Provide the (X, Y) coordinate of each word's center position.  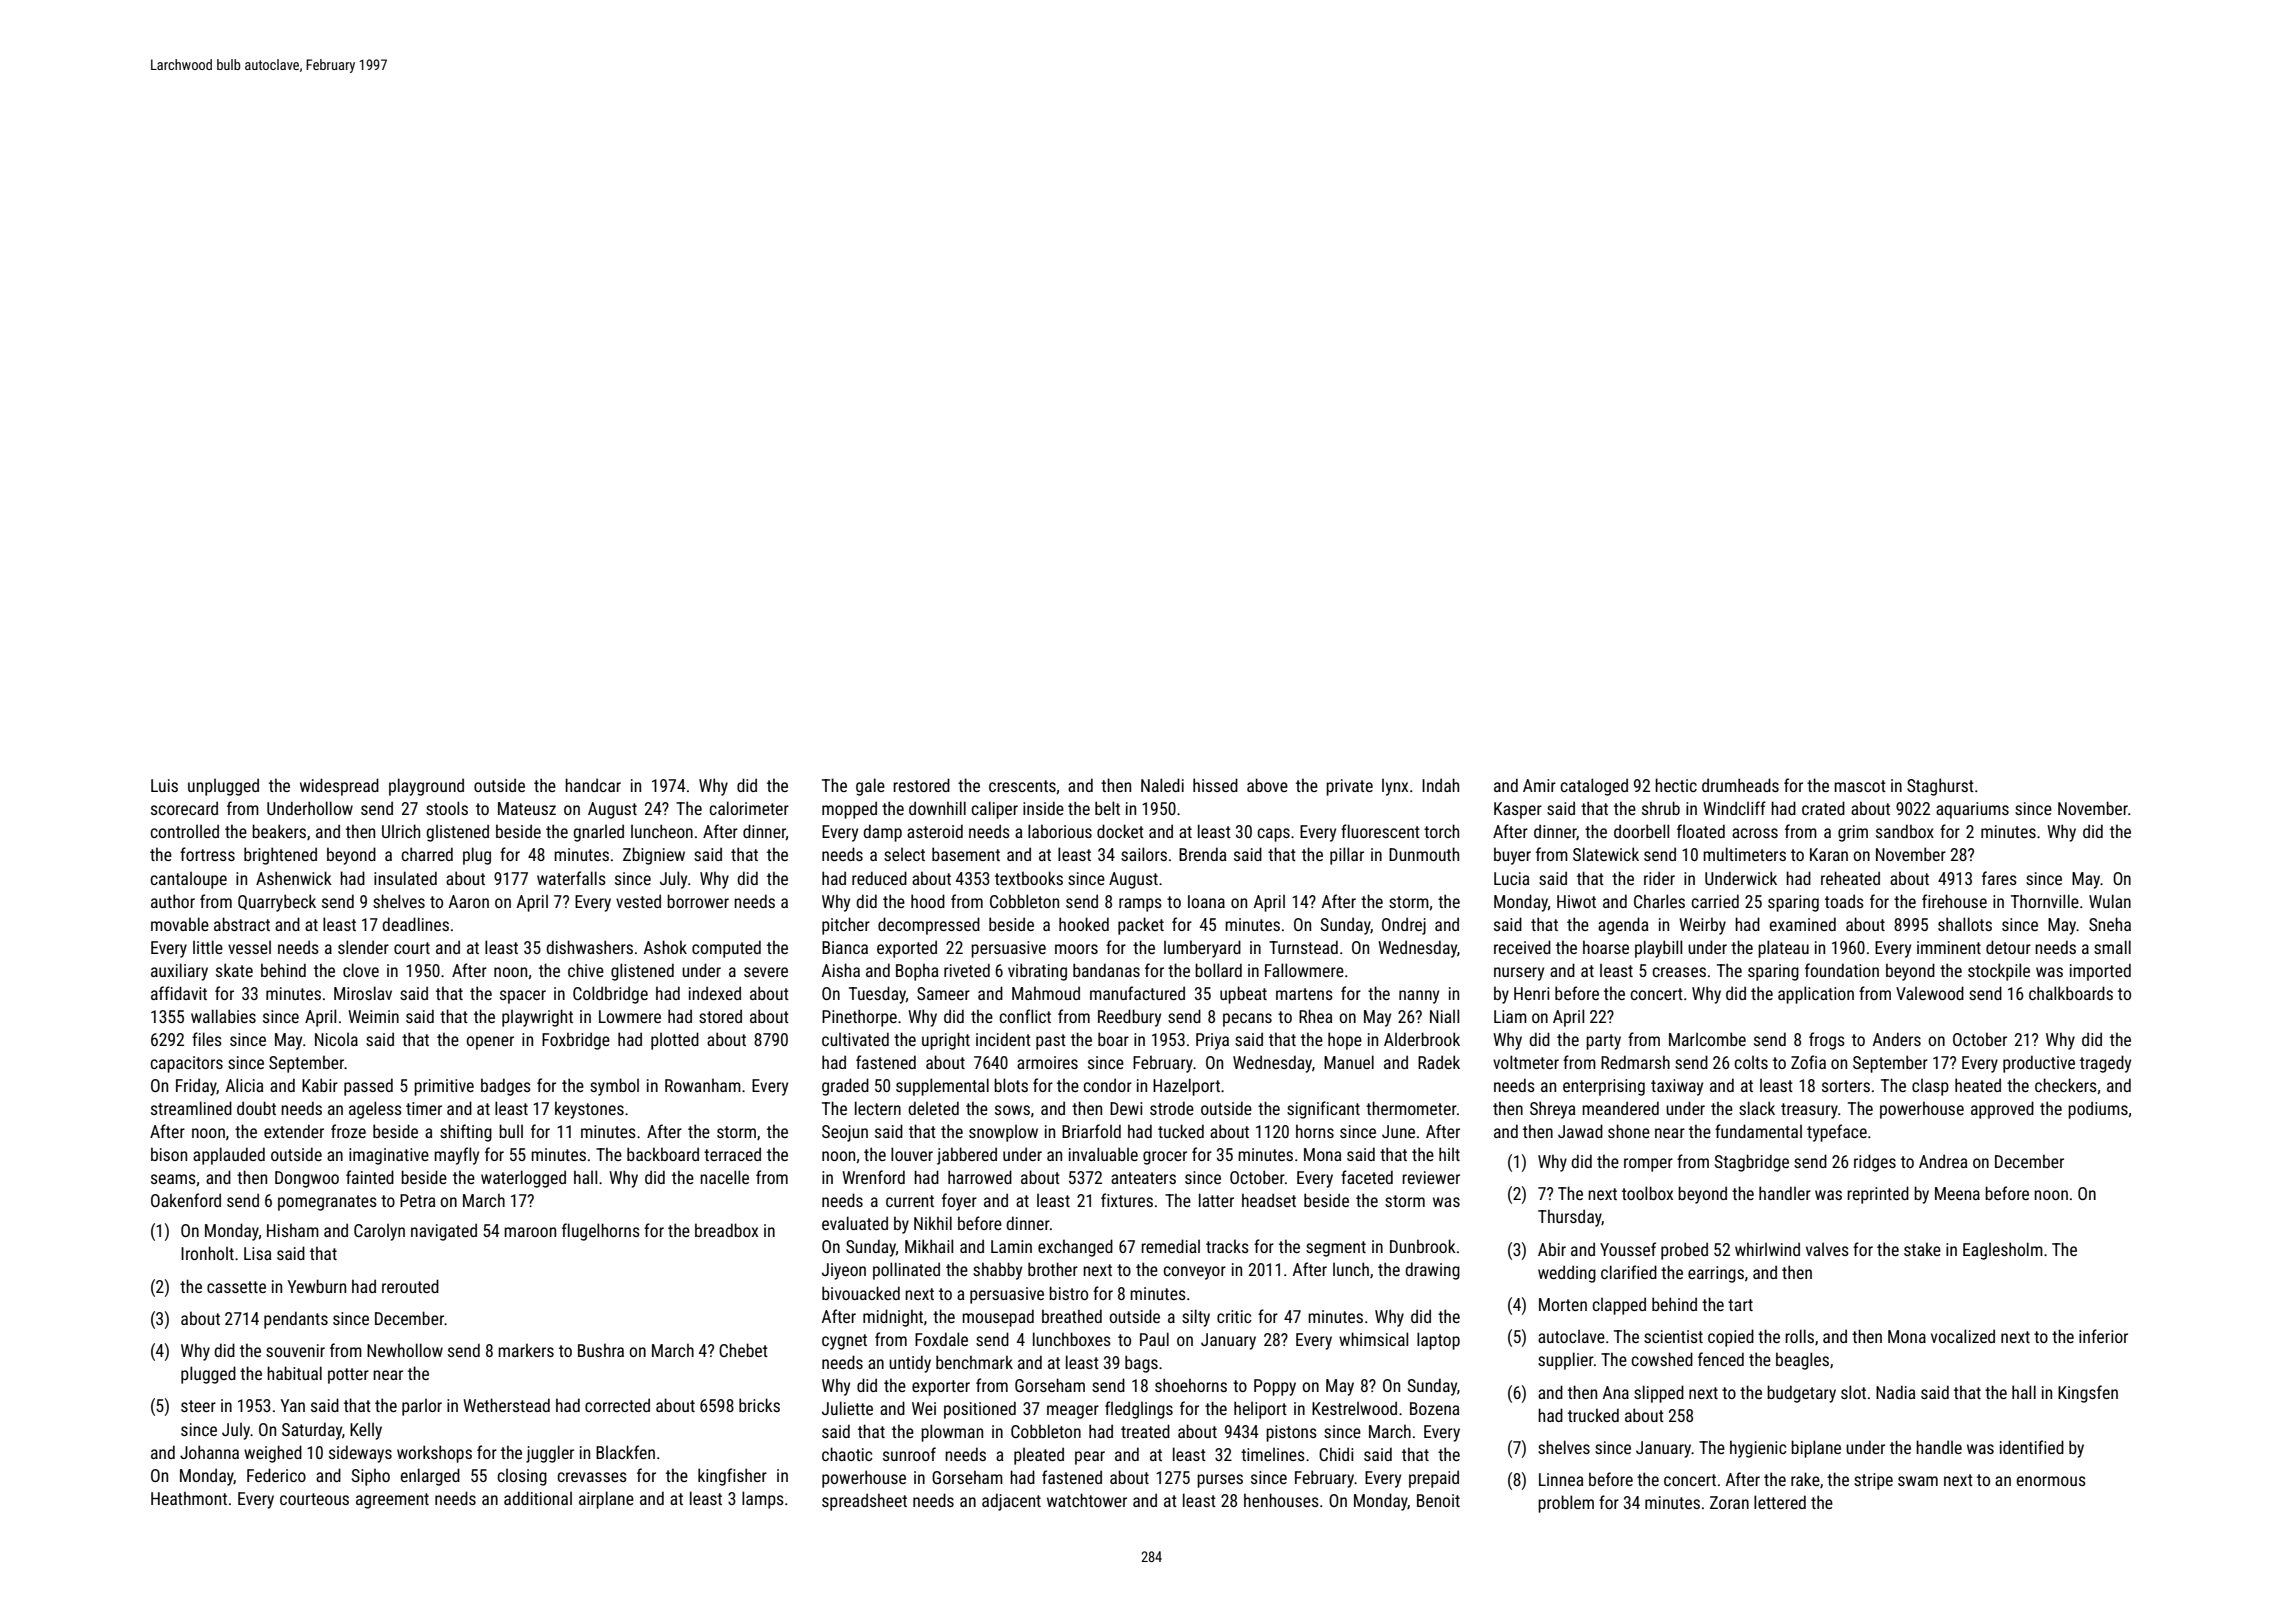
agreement (392, 1501)
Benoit (1438, 1500)
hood (928, 901)
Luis (164, 785)
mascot (1860, 786)
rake (1805, 1479)
